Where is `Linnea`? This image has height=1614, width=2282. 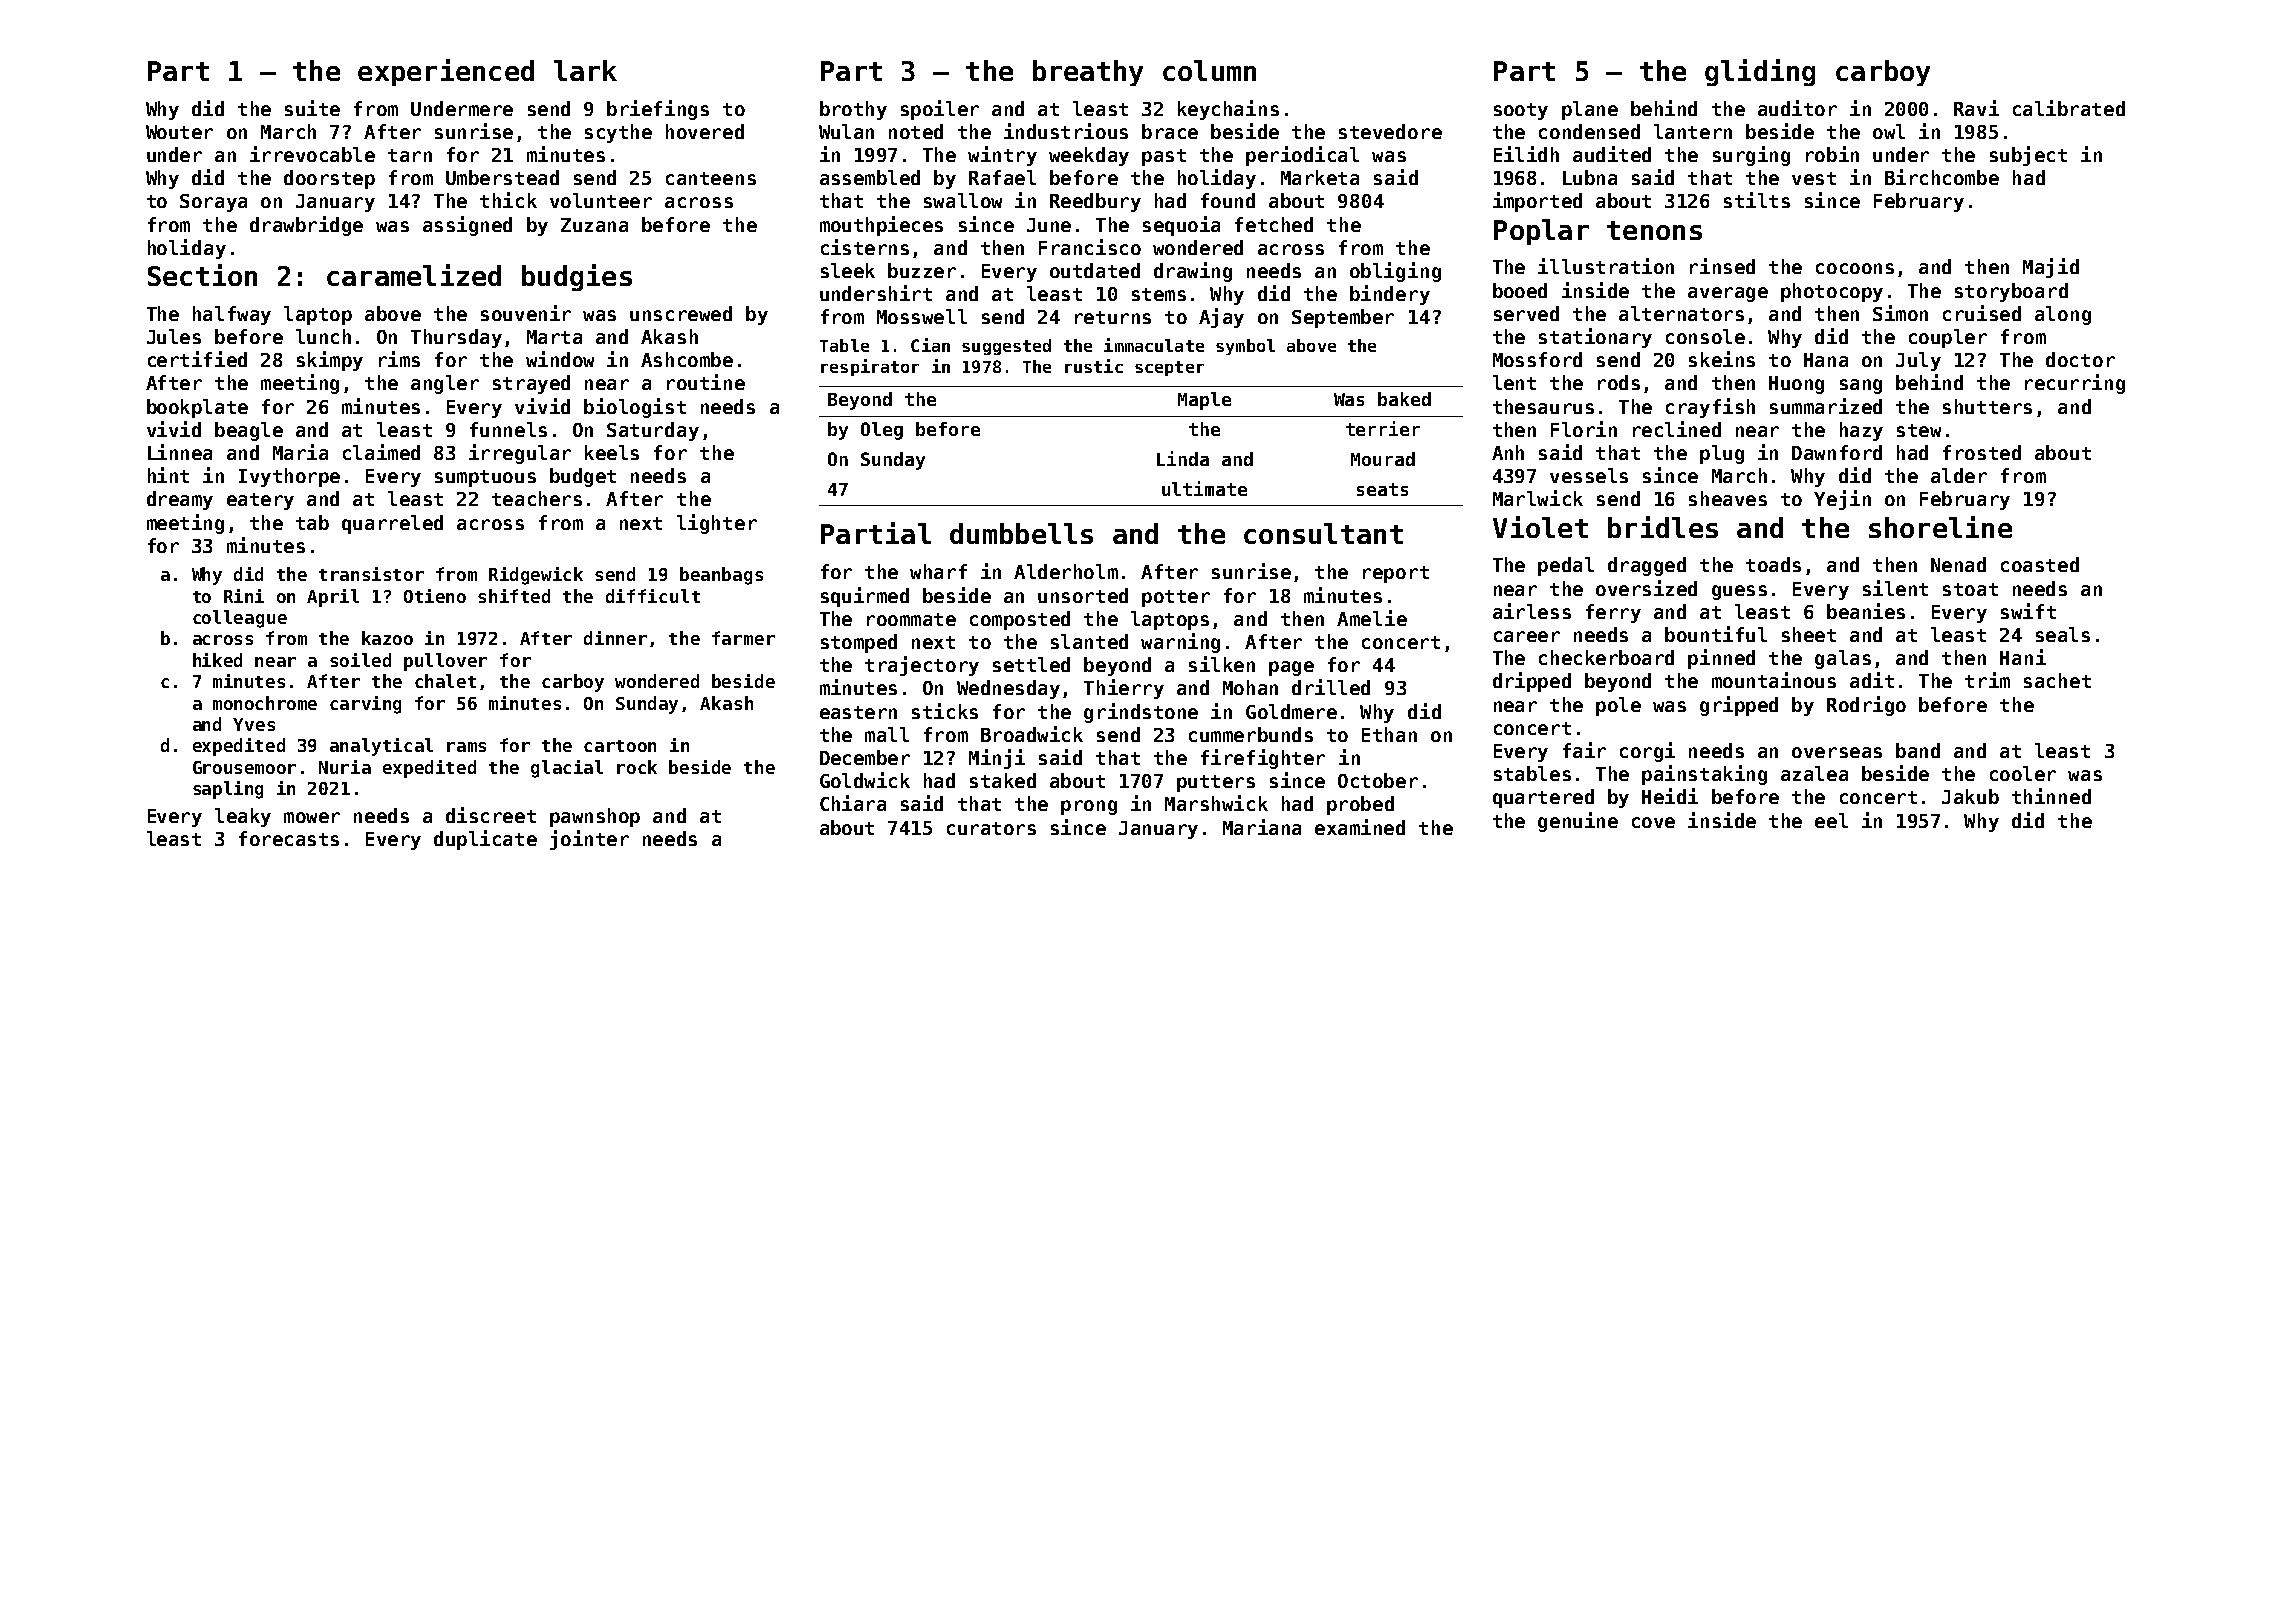 Linnea is located at coordinates (180, 452).
